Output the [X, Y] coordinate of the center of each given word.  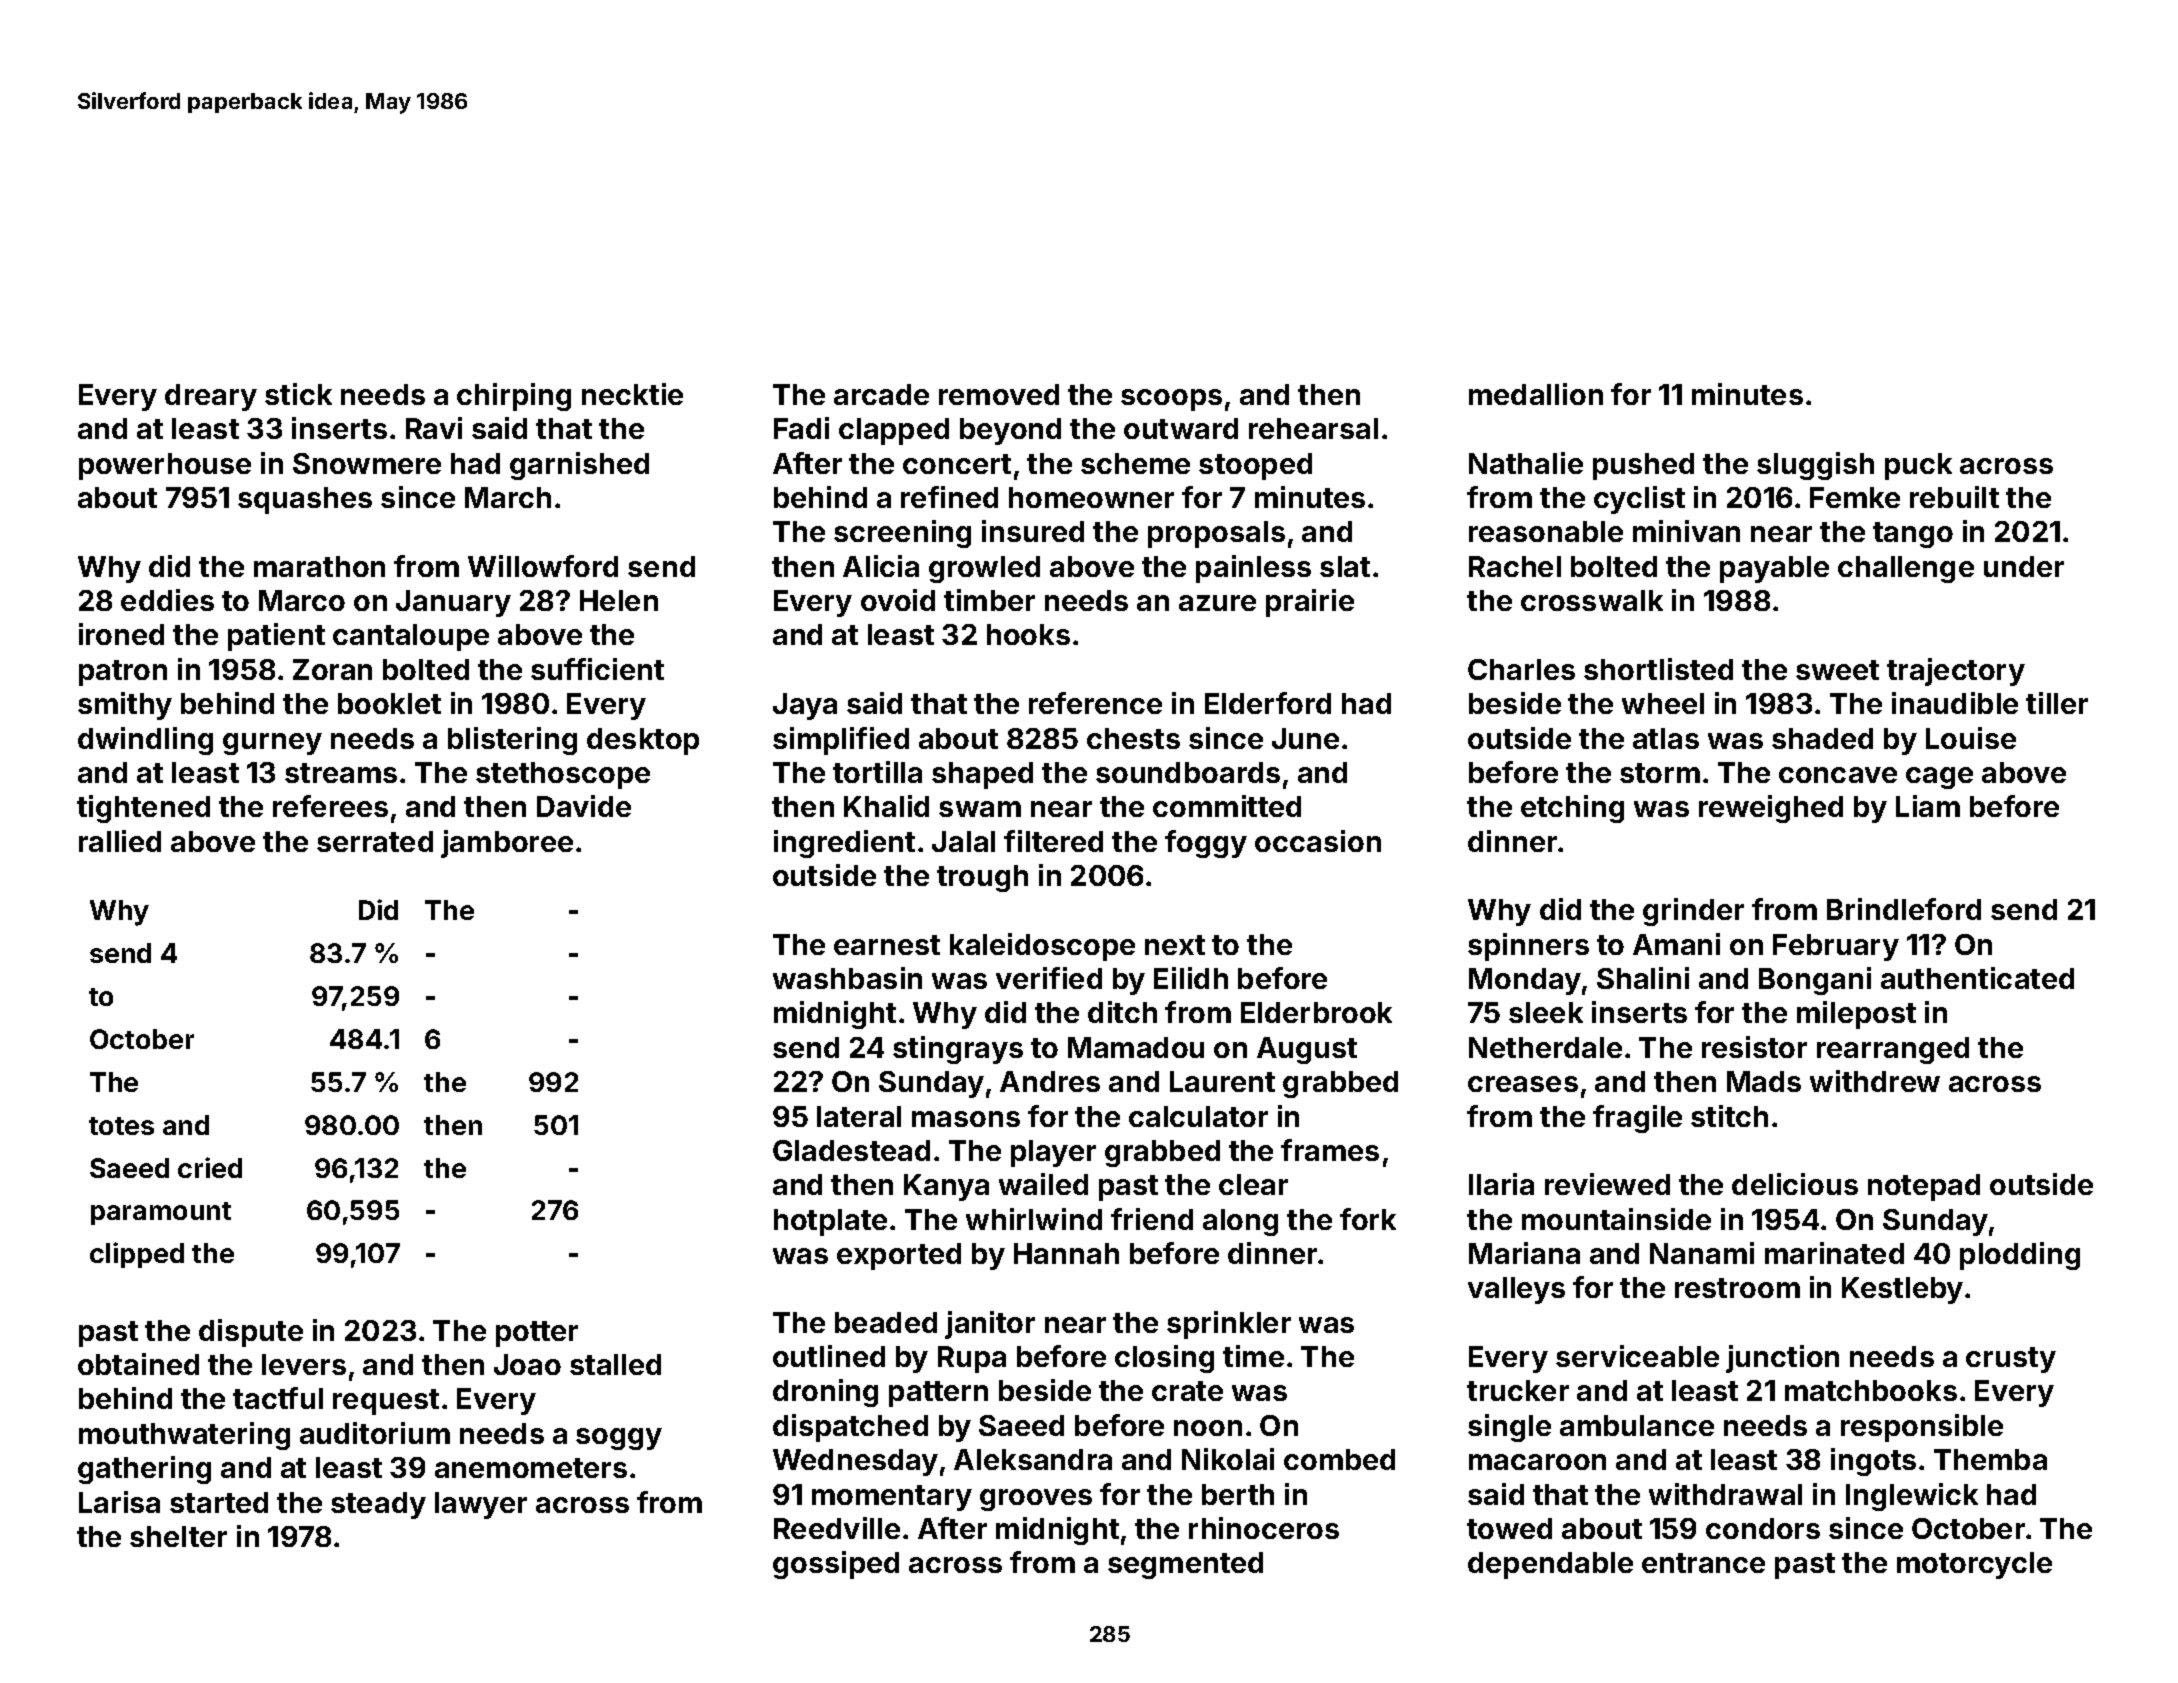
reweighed [1771, 809]
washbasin [847, 978]
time [1253, 1356]
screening [902, 534]
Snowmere [367, 463]
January [453, 603]
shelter [178, 1536]
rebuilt [1954, 497]
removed [999, 394]
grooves [1036, 1500]
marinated [1834, 1253]
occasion [1318, 841]
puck [1918, 466]
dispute [251, 1333]
